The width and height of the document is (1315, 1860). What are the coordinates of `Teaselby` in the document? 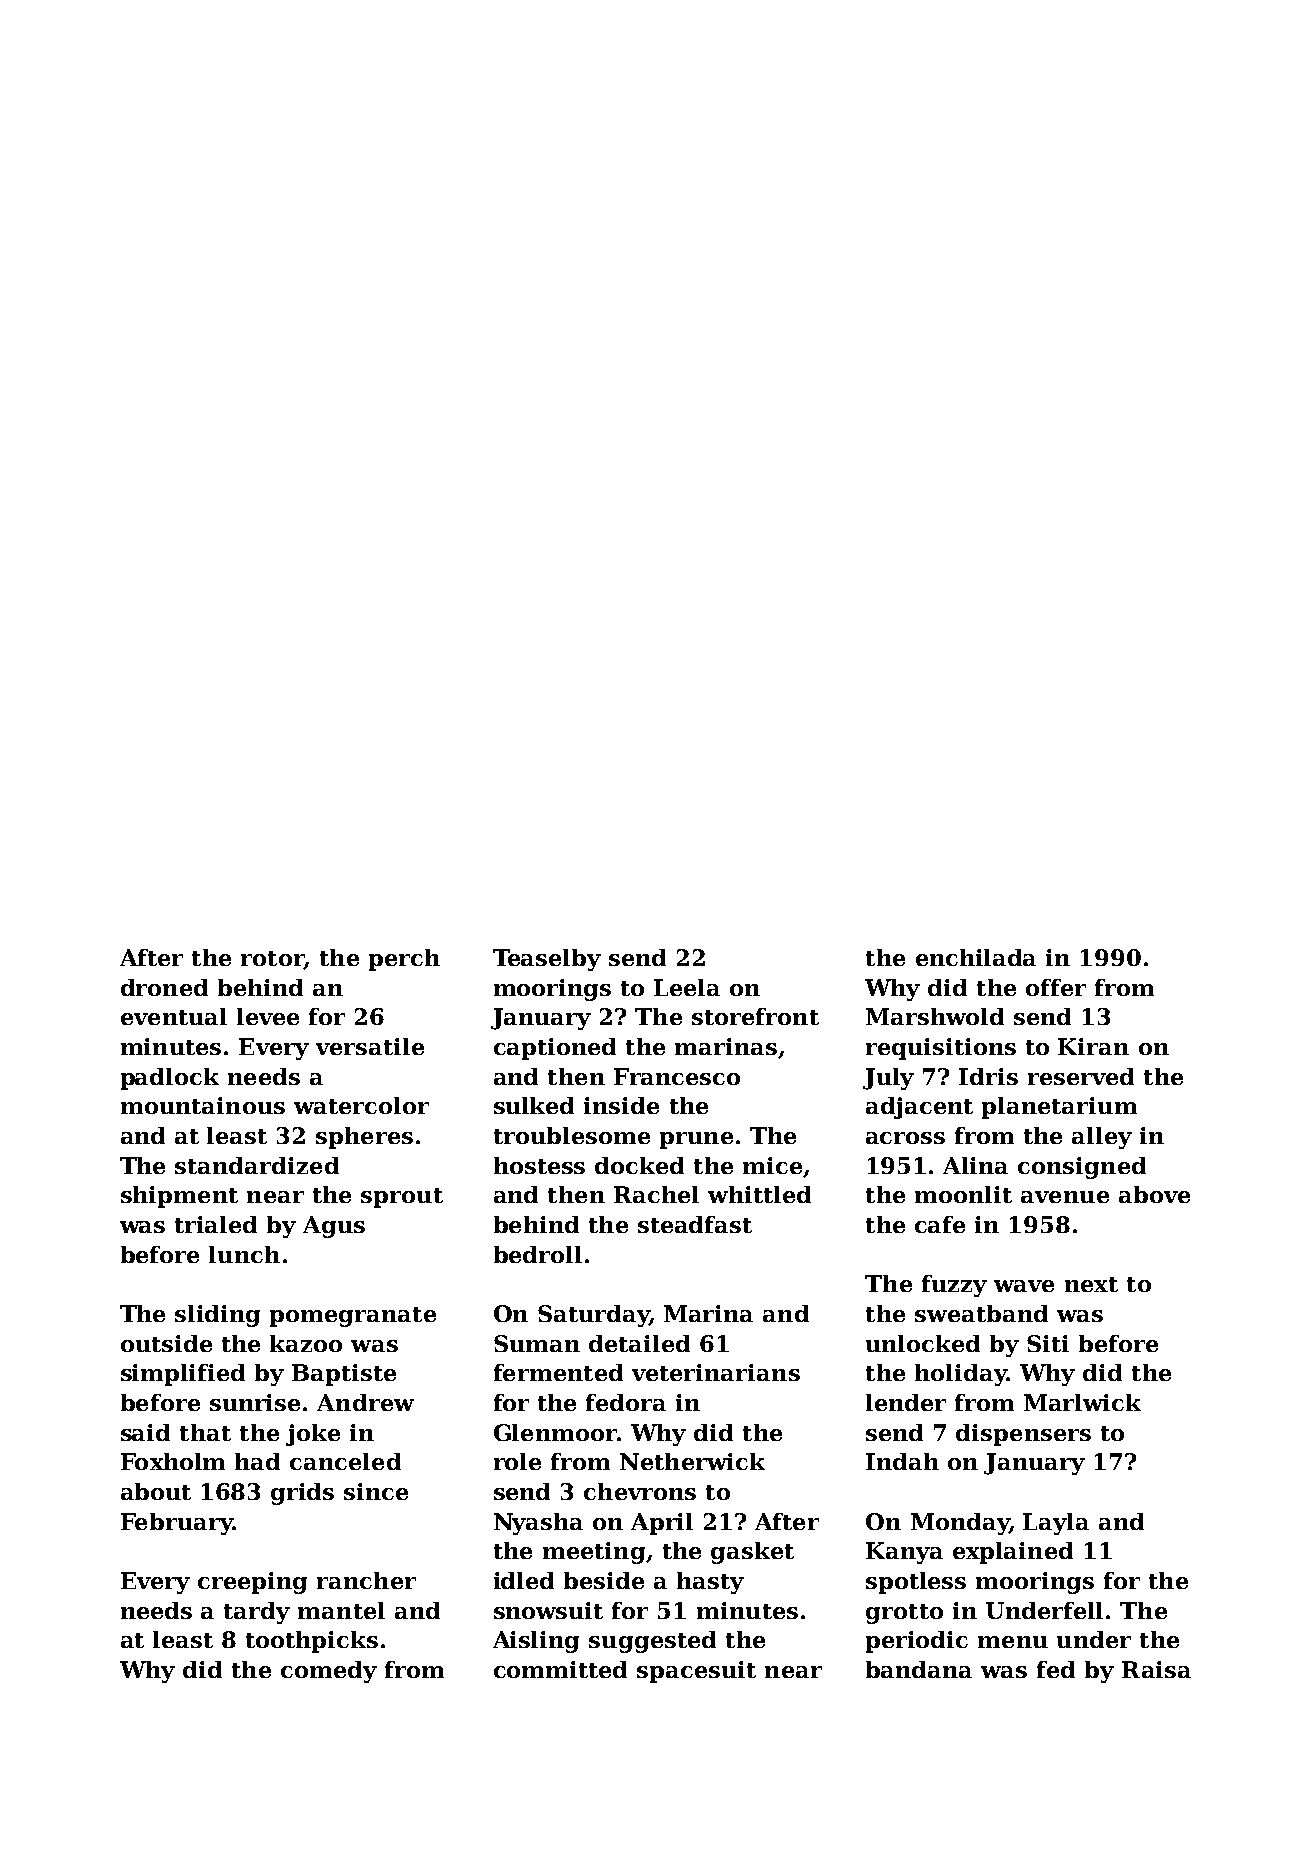 It's located at (547, 960).
